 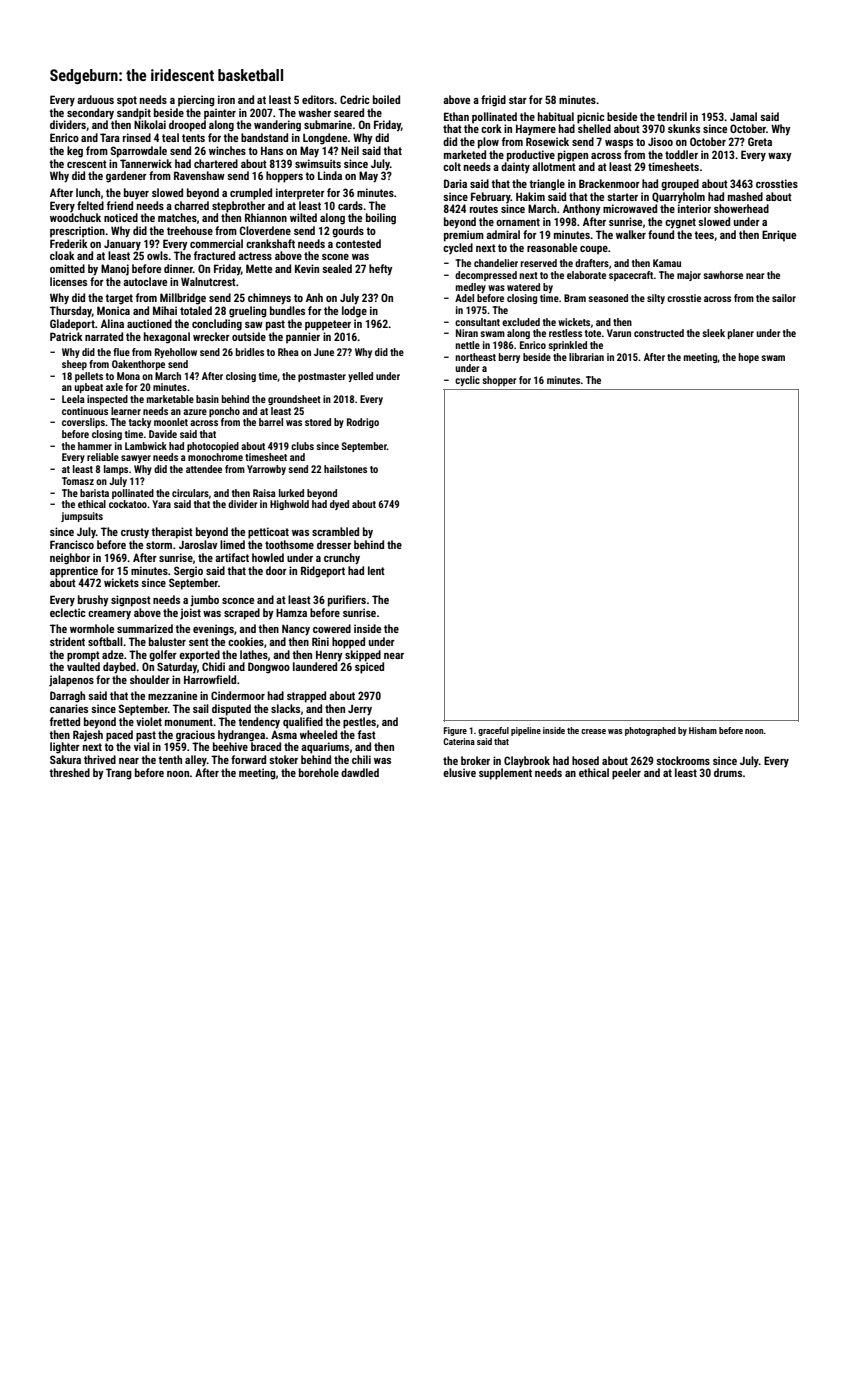 I want to click on strapped, so click(x=306, y=697).
